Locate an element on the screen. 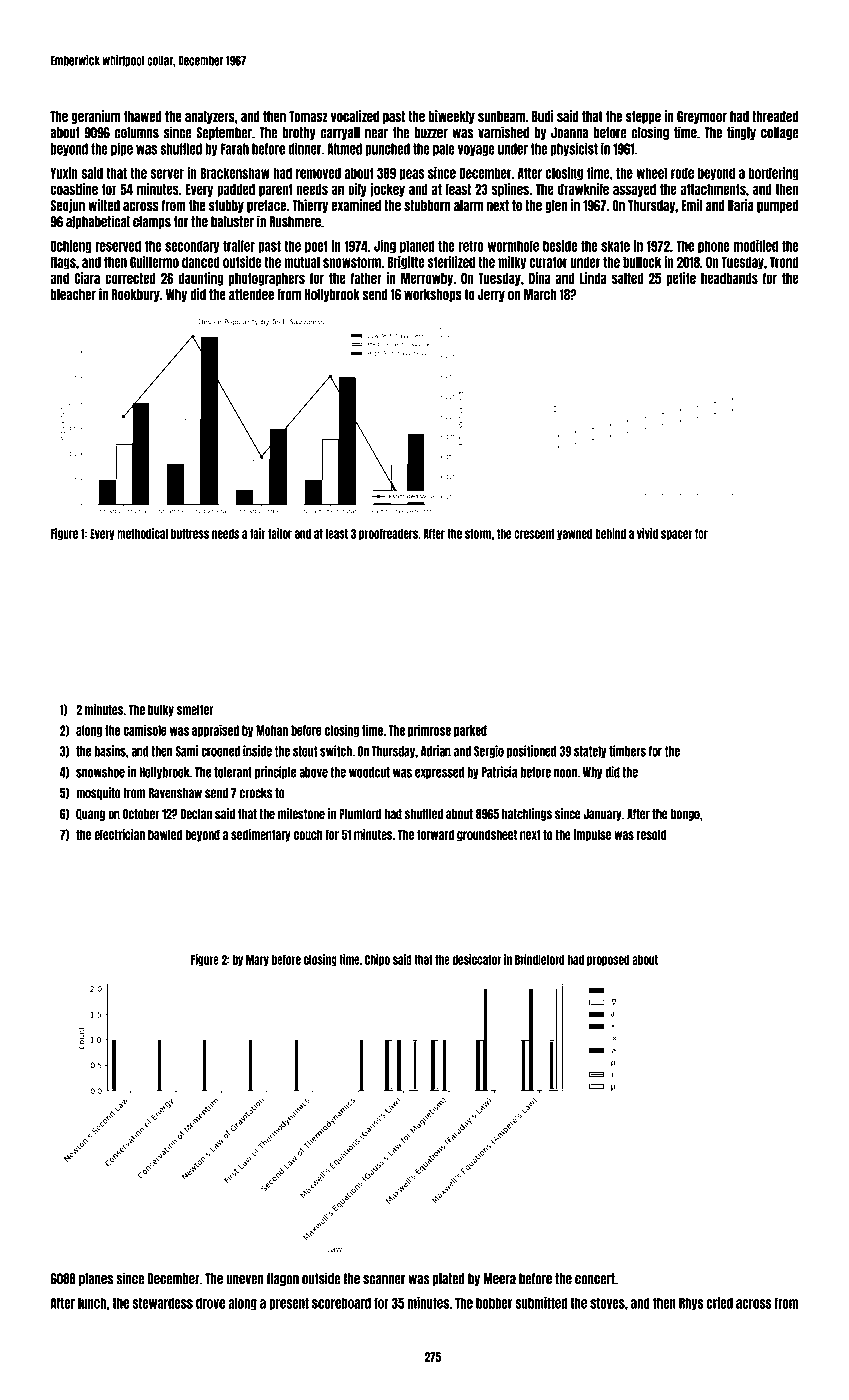 The image size is (849, 1400). Plumford is located at coordinates (360, 814).
